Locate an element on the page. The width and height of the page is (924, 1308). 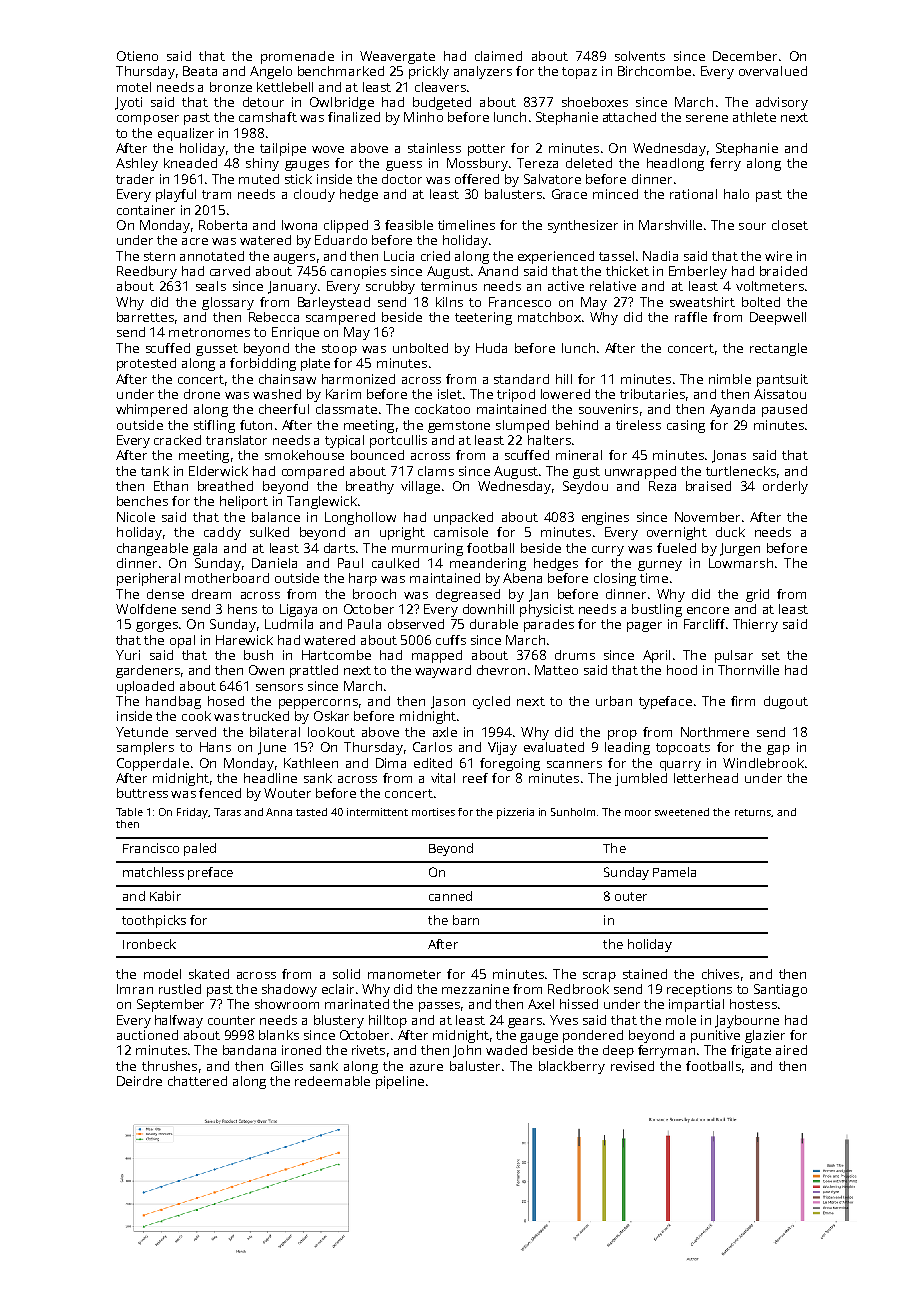
blustery is located at coordinates (339, 1021).
